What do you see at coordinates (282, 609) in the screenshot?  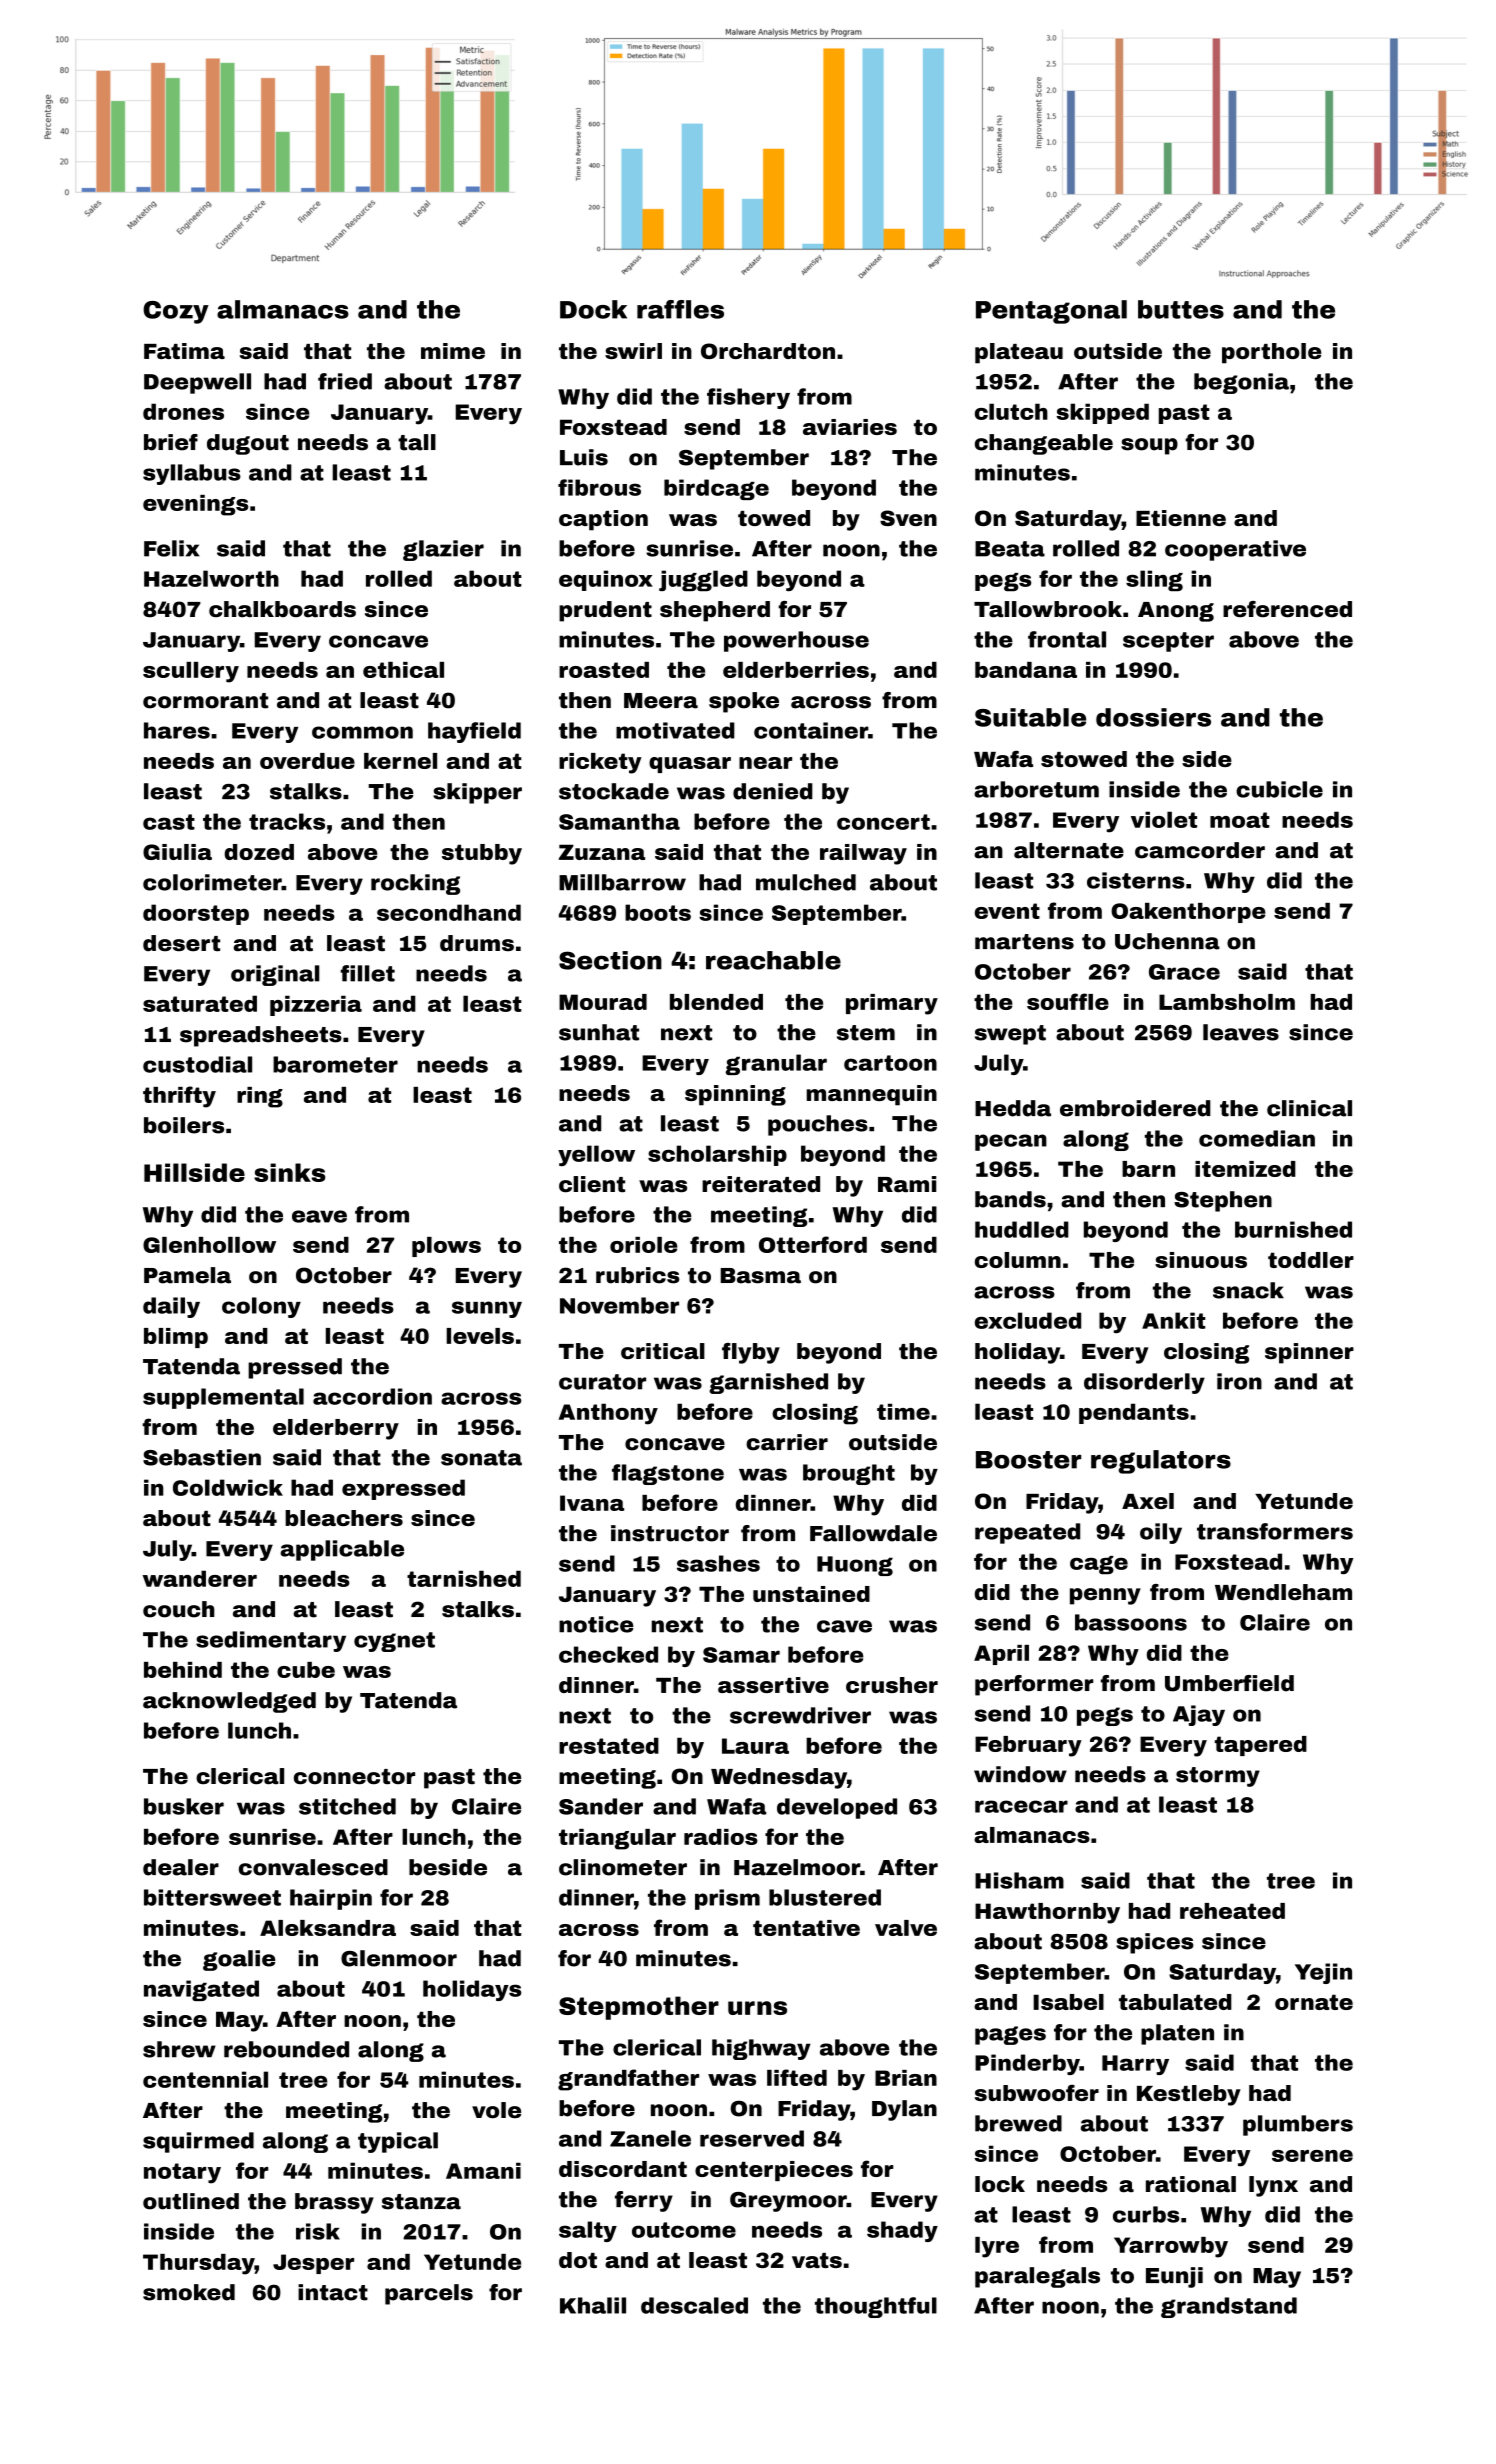 I see `chalkboards` at bounding box center [282, 609].
